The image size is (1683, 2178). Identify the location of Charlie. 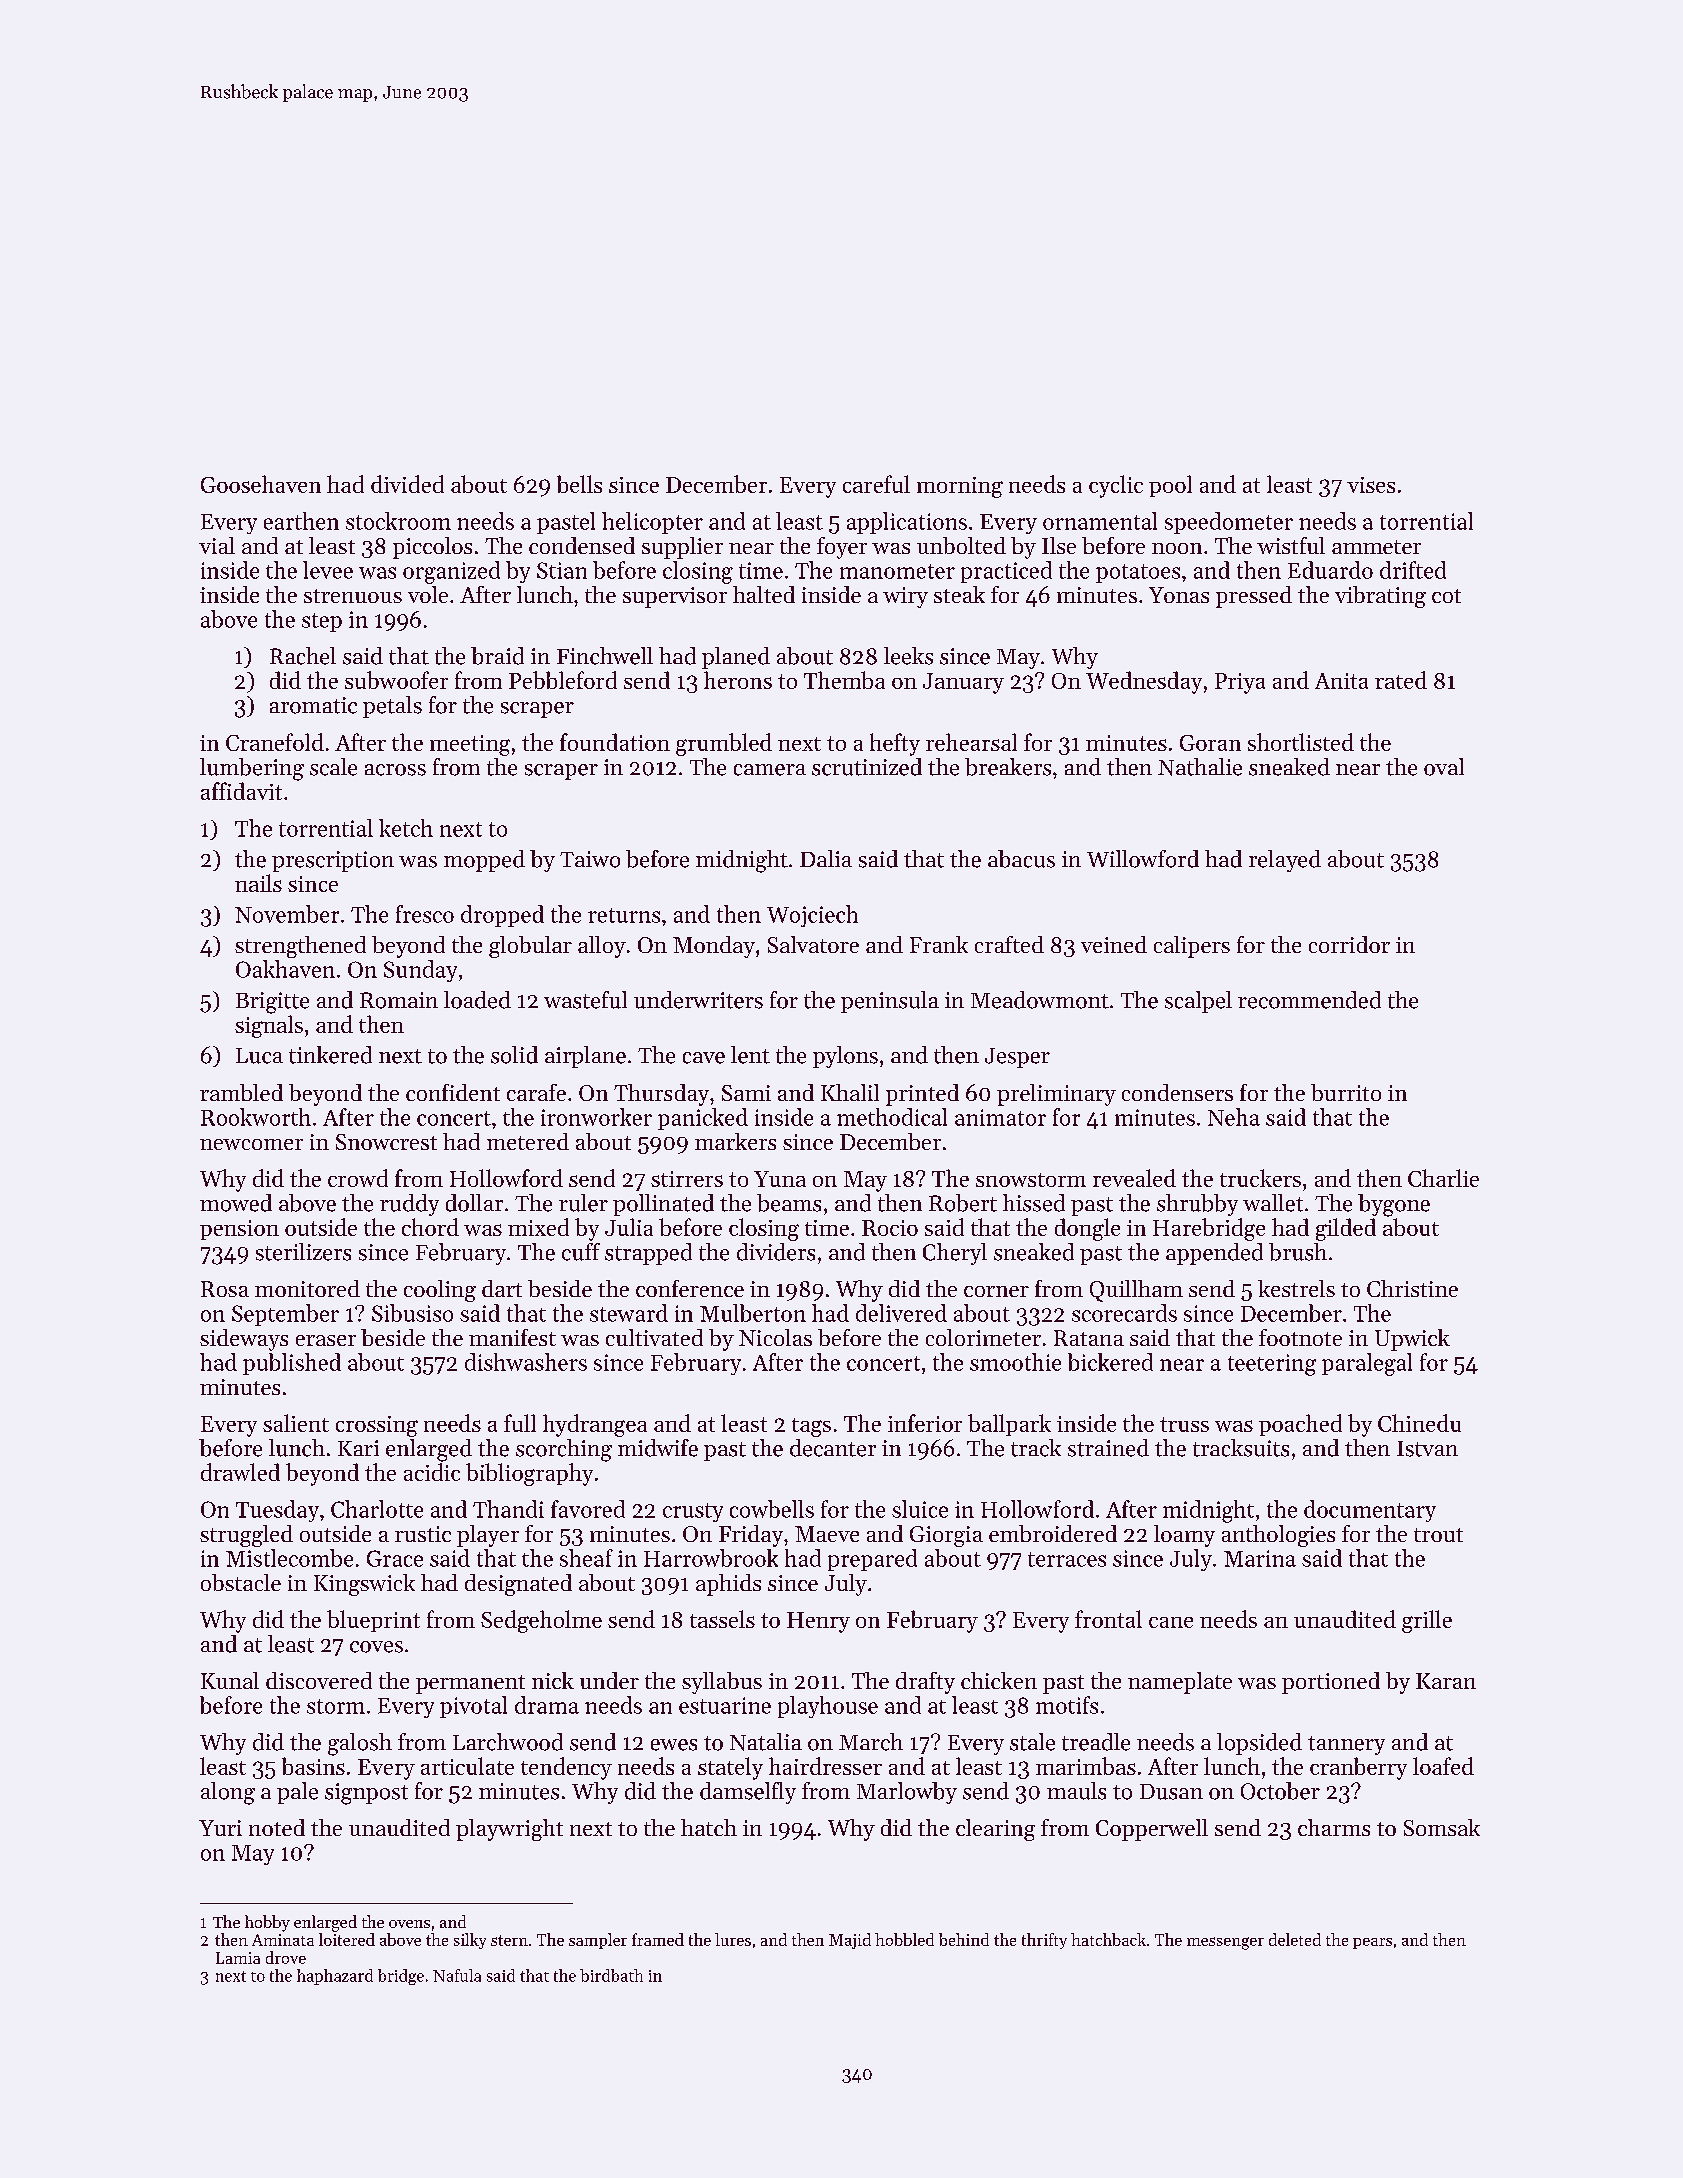
(1443, 1178).
